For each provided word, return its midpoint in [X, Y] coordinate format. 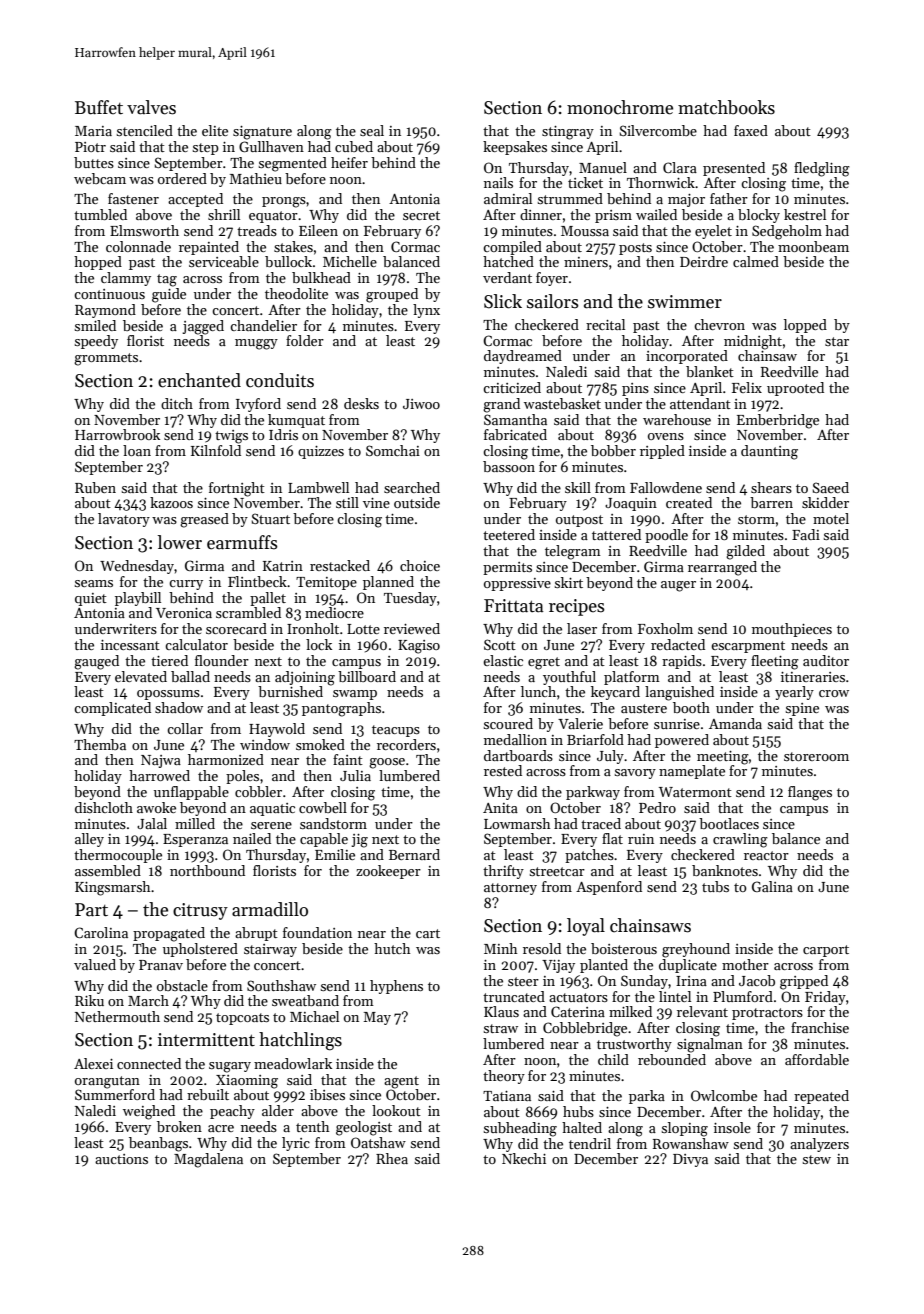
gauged [96, 662]
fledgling [822, 169]
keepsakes [515, 148]
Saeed [830, 487]
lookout [396, 1110]
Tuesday [410, 599]
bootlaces [729, 823]
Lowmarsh [517, 823]
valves [151, 107]
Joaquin [631, 504]
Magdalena [208, 1160]
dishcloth [104, 807]
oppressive [517, 584]
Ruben [95, 487]
